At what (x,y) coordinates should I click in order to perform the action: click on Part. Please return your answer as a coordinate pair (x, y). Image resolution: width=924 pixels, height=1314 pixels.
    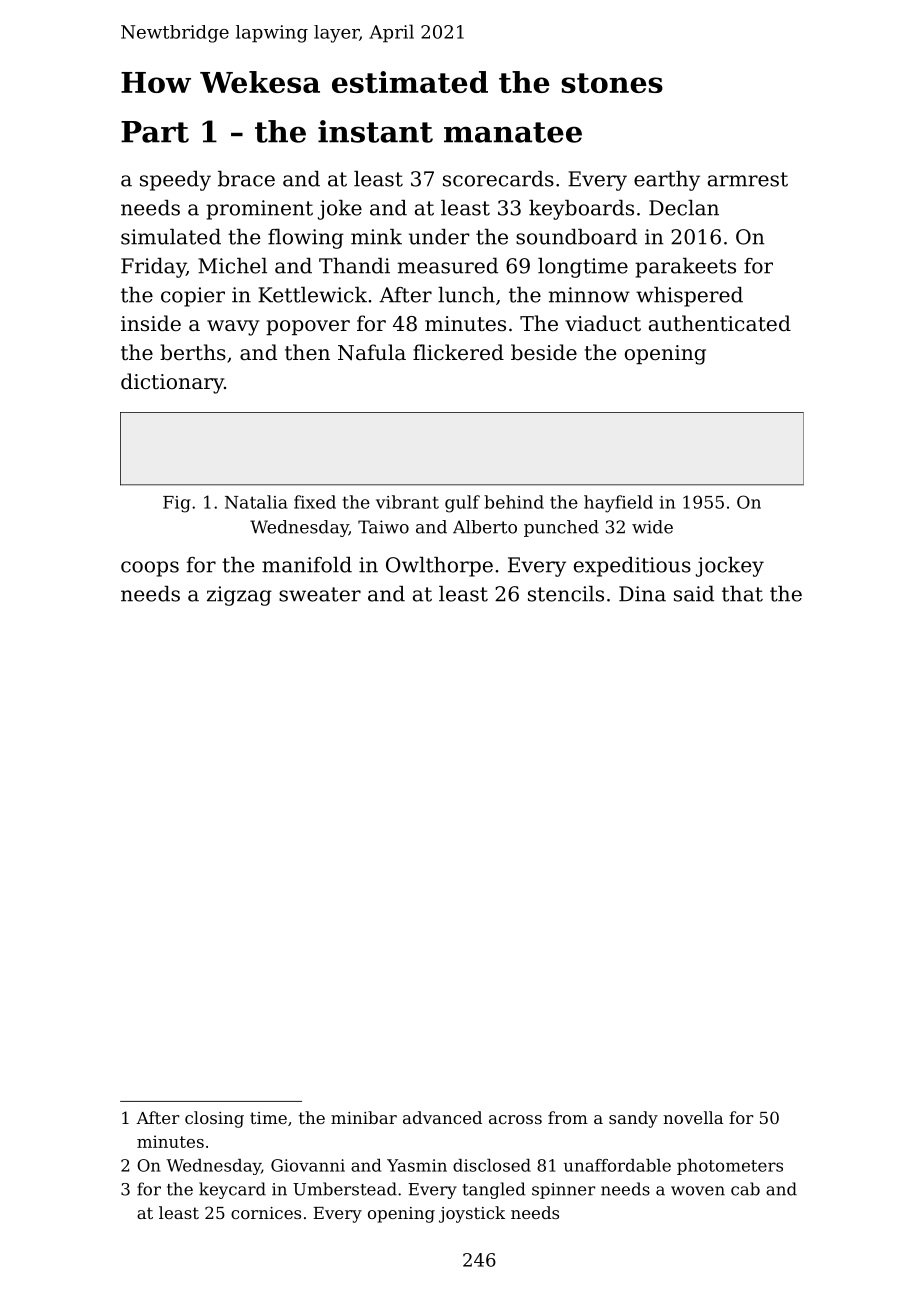
    Looking at the image, I should click on (155, 132).
